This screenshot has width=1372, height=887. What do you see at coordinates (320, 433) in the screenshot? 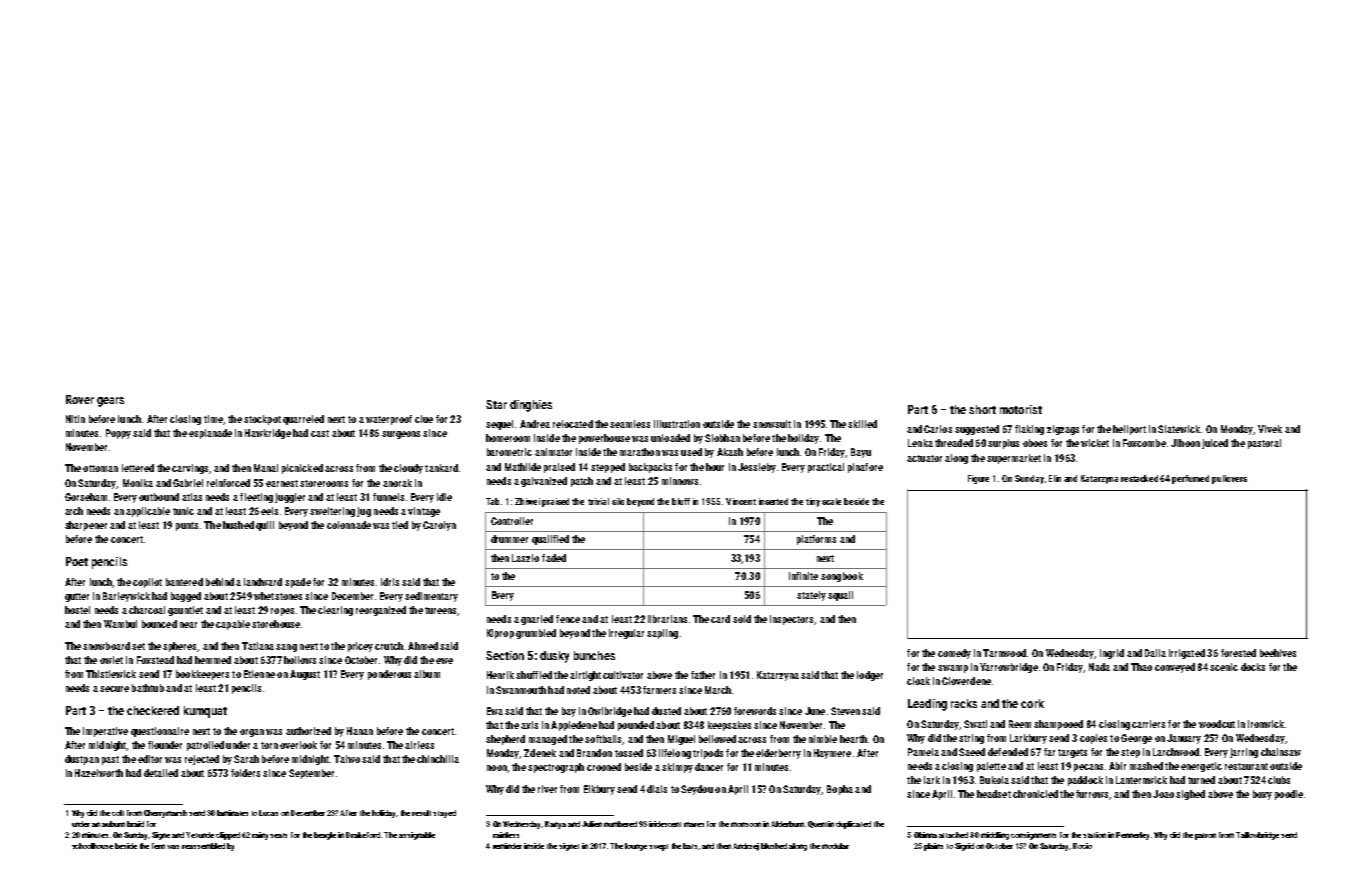
I see `cast` at bounding box center [320, 433].
